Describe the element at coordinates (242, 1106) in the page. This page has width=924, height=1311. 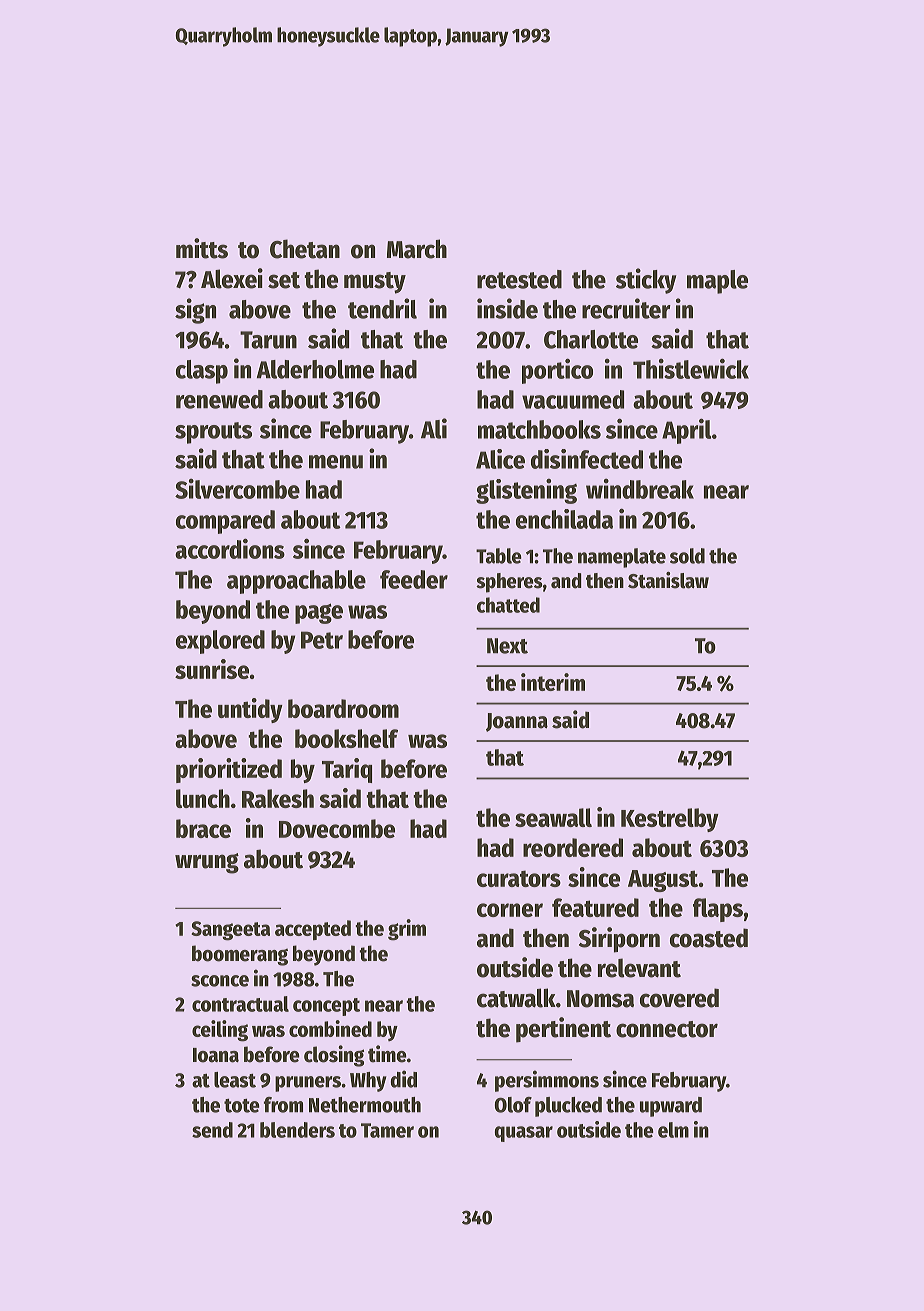
I see `tote` at that location.
